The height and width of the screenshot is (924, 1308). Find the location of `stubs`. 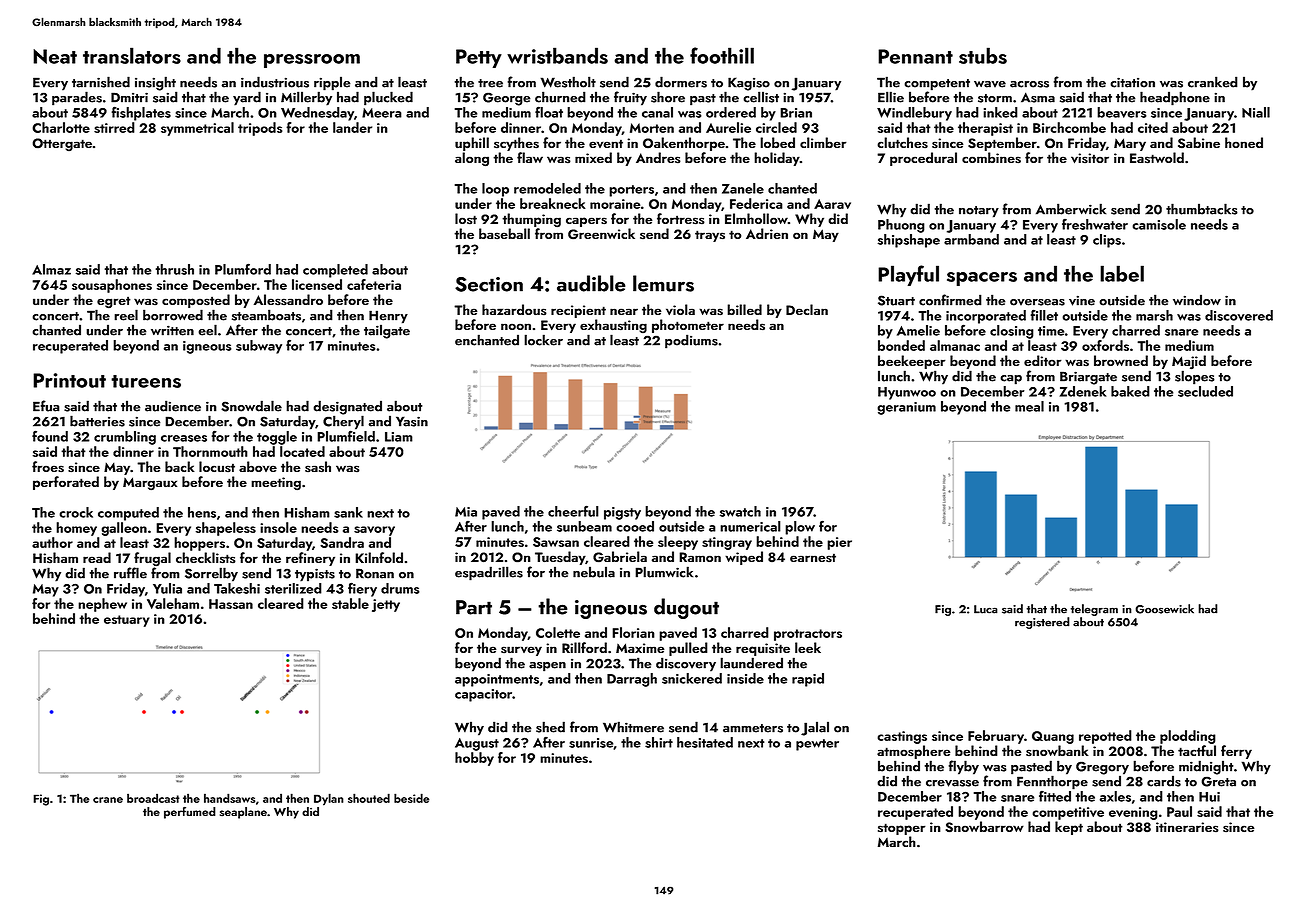

stubs is located at coordinates (983, 55).
